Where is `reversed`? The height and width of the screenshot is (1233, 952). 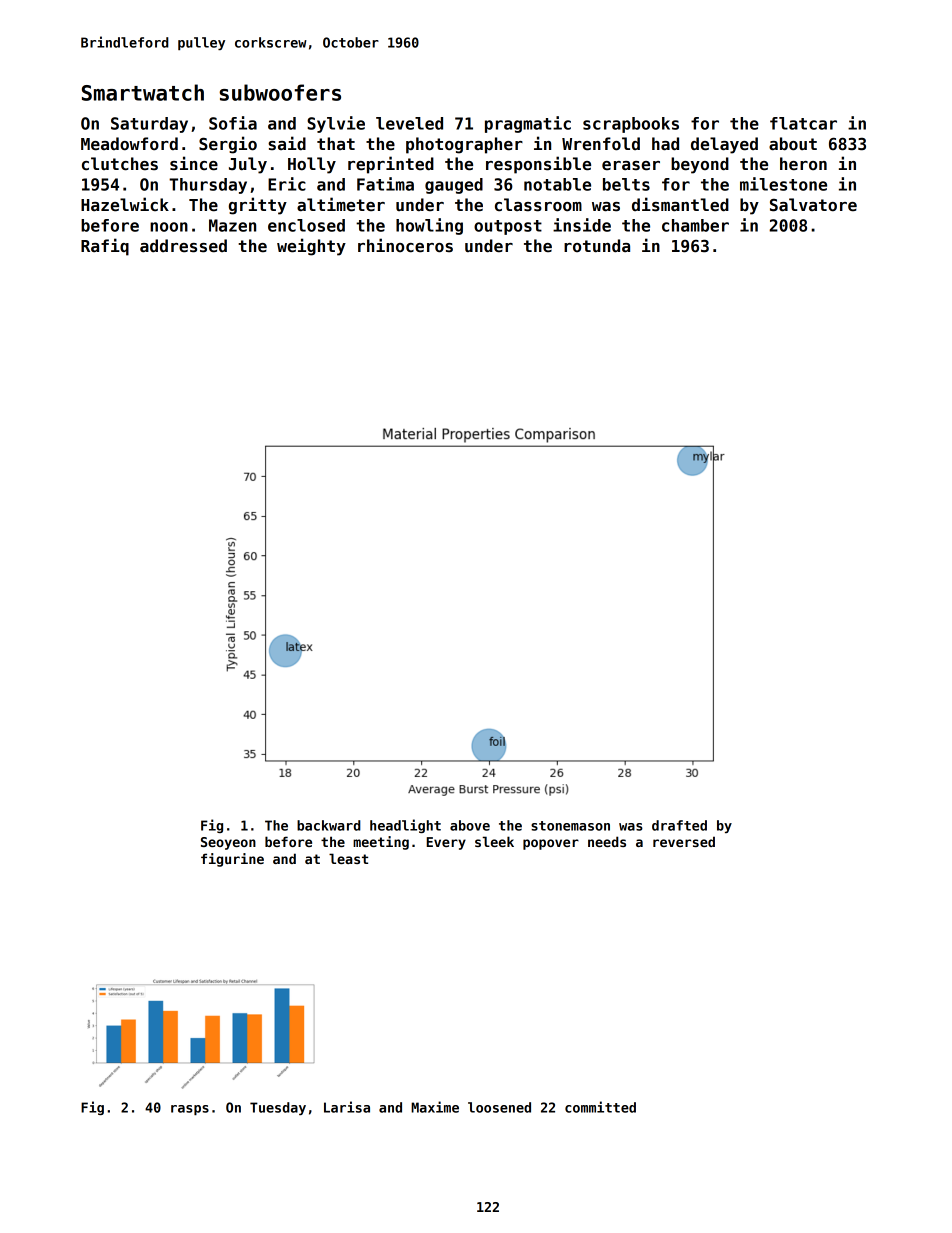 reversed is located at coordinates (684, 841).
